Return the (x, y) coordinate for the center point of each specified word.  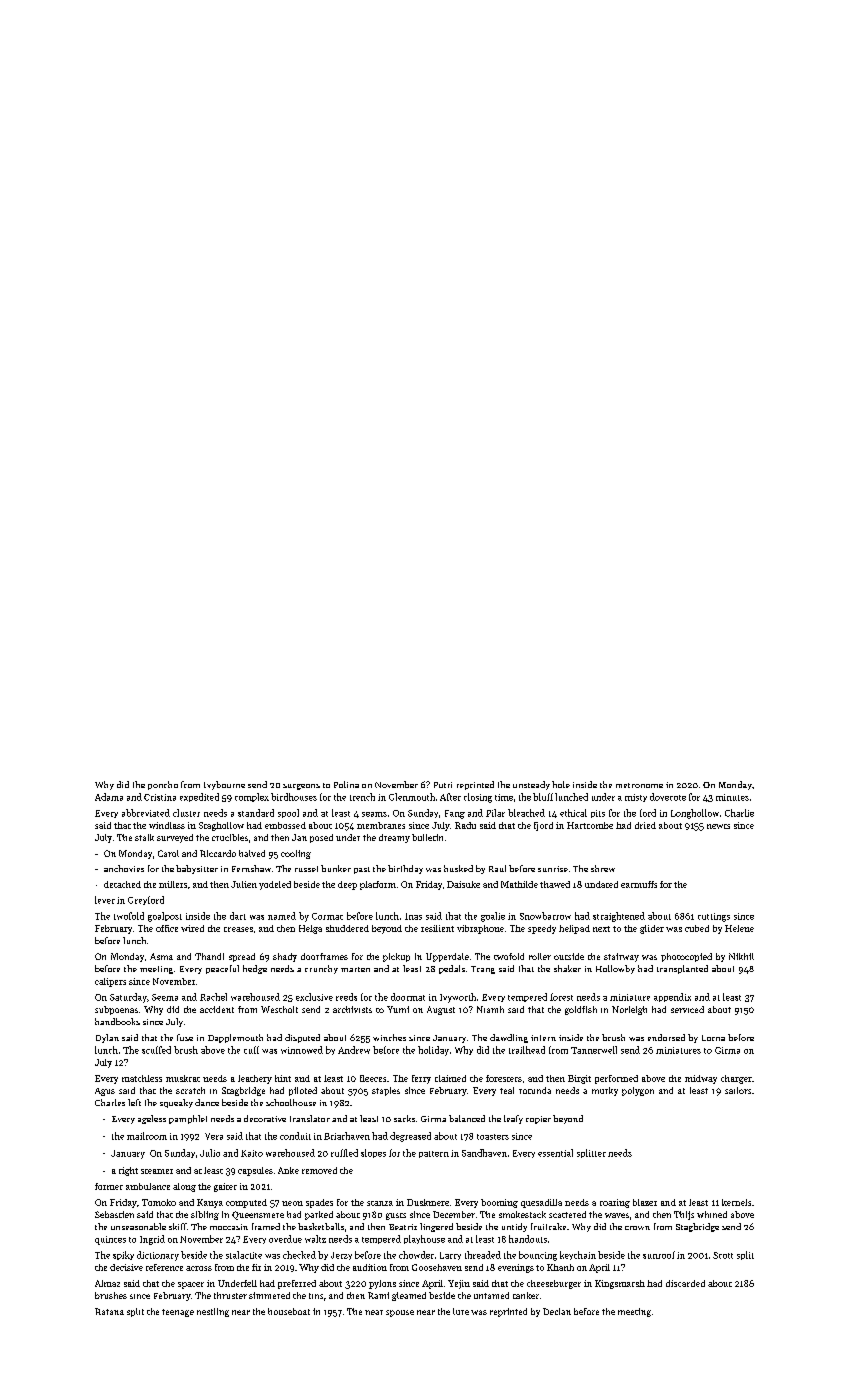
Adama (109, 797)
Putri (443, 785)
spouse (400, 1313)
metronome (639, 785)
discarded (685, 1283)
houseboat (289, 1311)
